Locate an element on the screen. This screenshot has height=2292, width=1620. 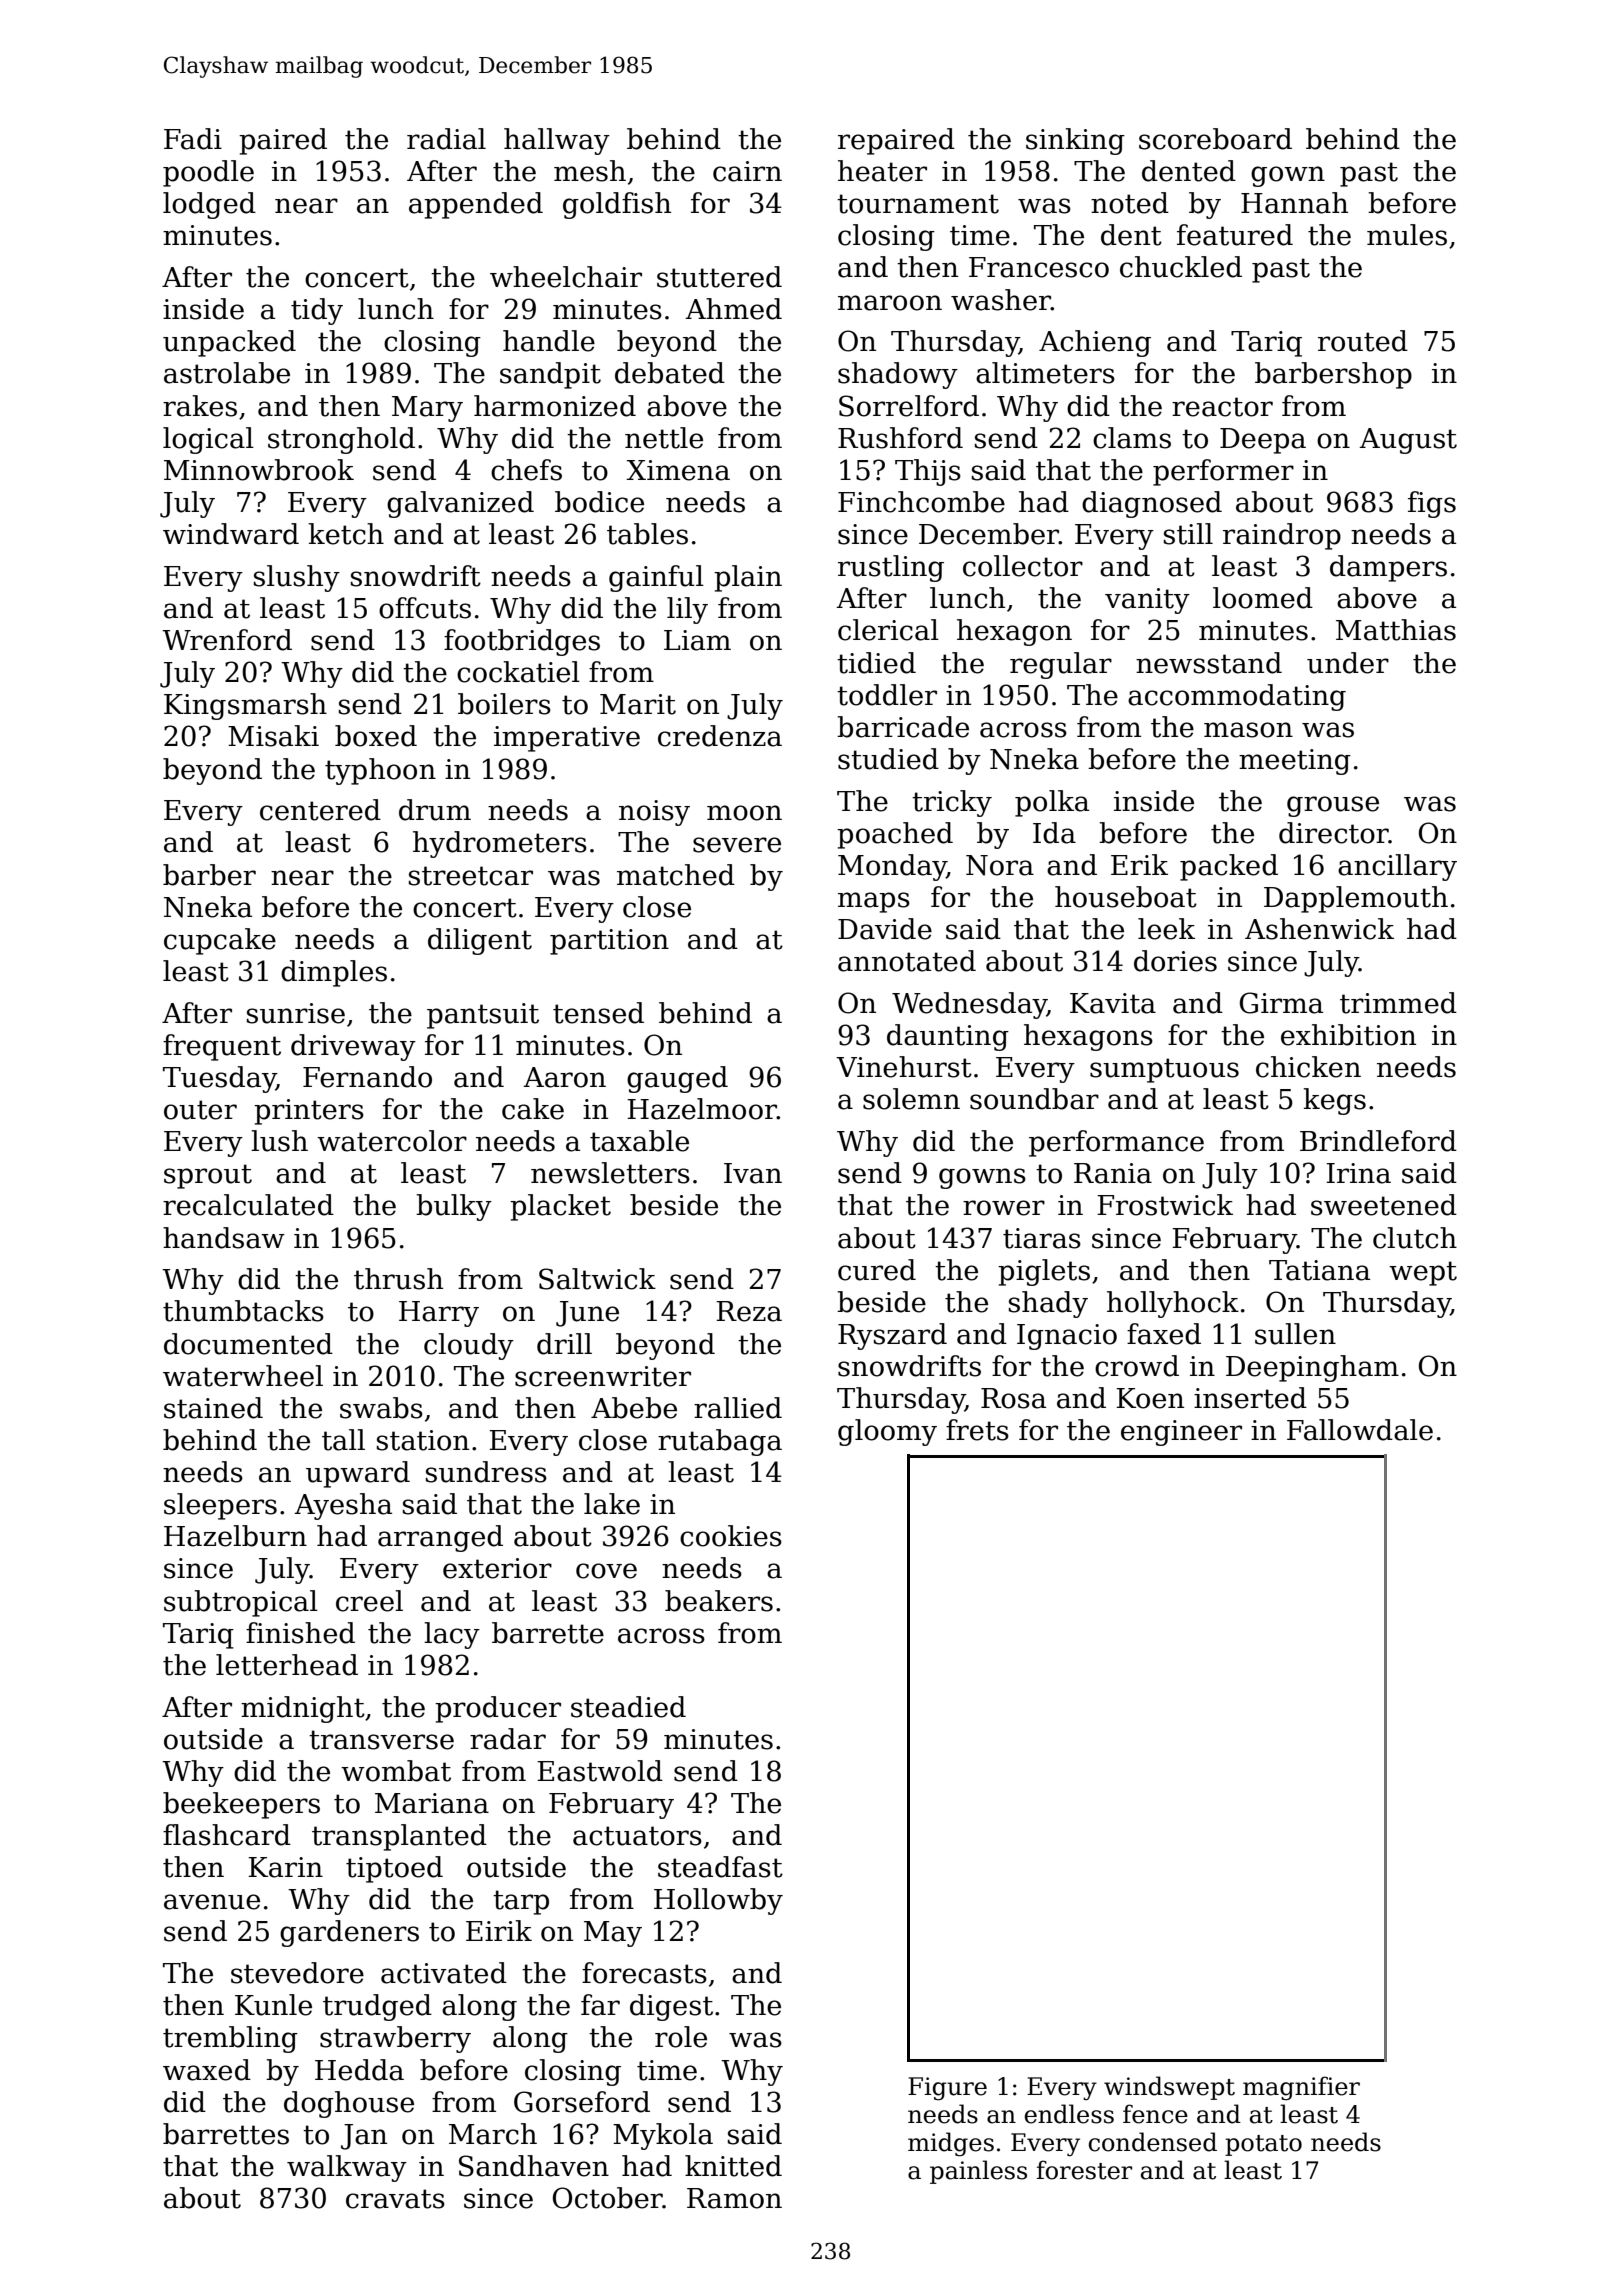
Erik is located at coordinates (1139, 864).
